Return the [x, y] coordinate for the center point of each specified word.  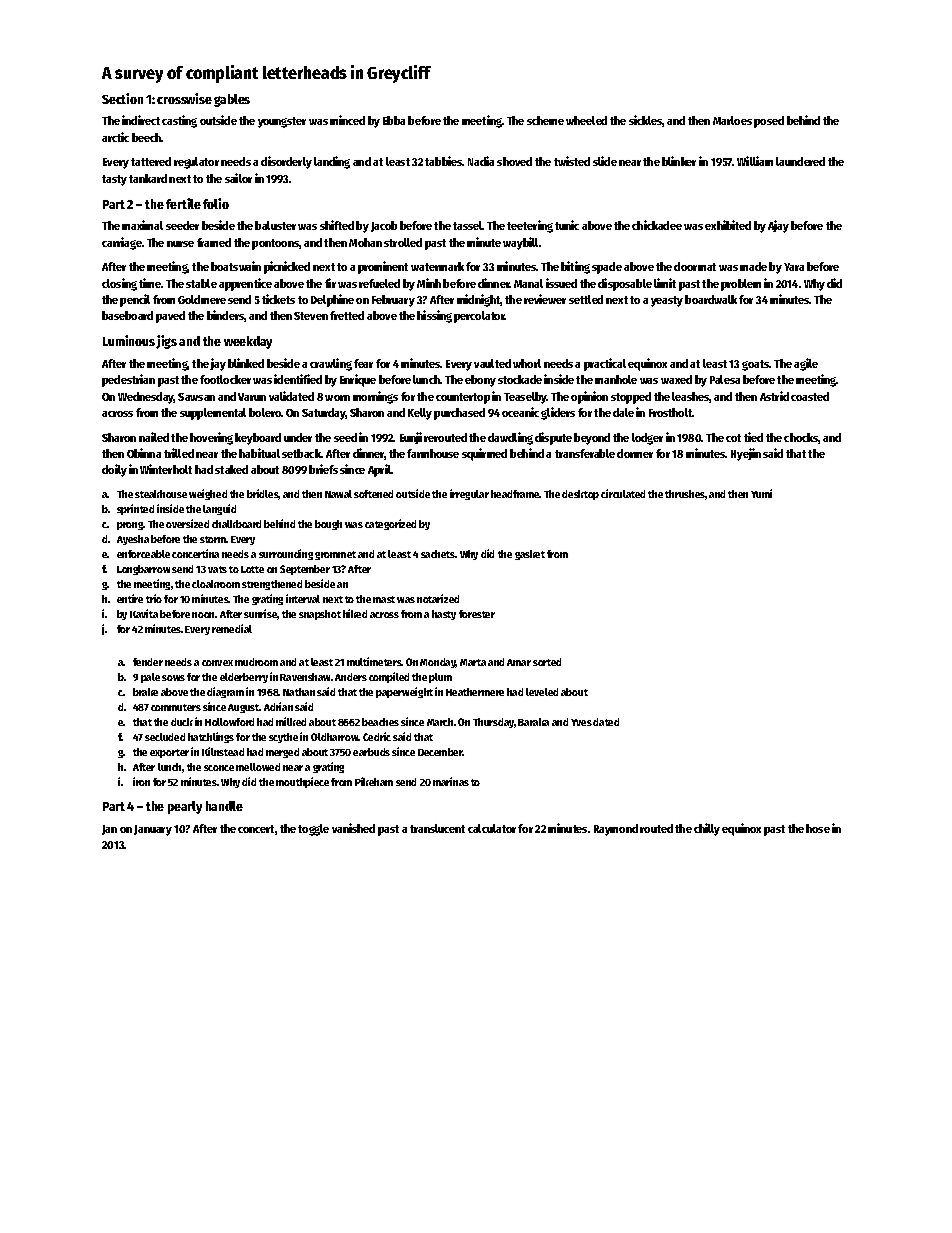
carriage [122, 243]
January [153, 830]
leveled [542, 692]
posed [769, 122]
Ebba [394, 120]
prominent [383, 267]
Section [122, 98]
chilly [707, 829]
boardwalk [711, 299]
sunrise [261, 614]
